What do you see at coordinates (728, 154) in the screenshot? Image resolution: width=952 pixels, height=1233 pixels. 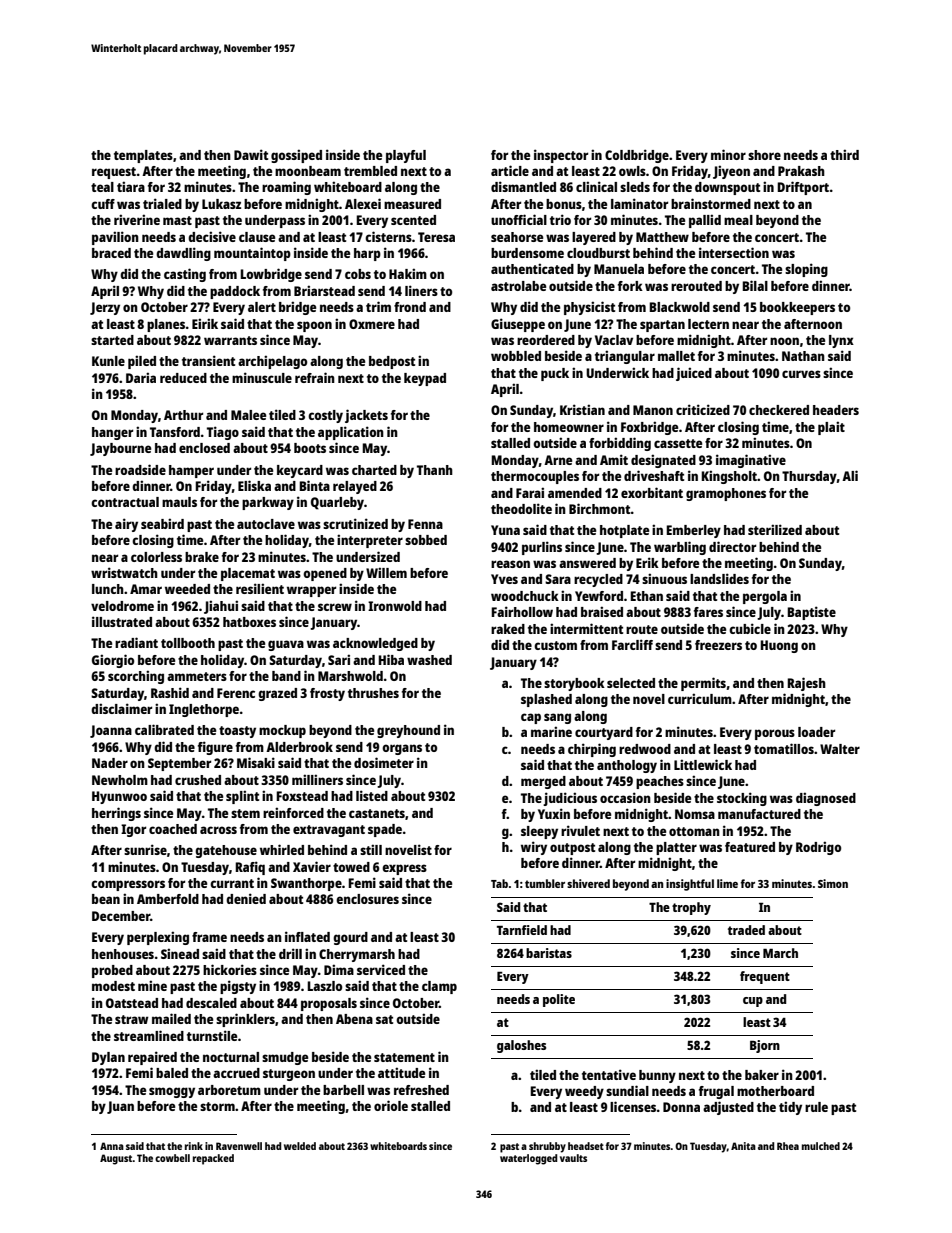 I see `minor` at bounding box center [728, 154].
